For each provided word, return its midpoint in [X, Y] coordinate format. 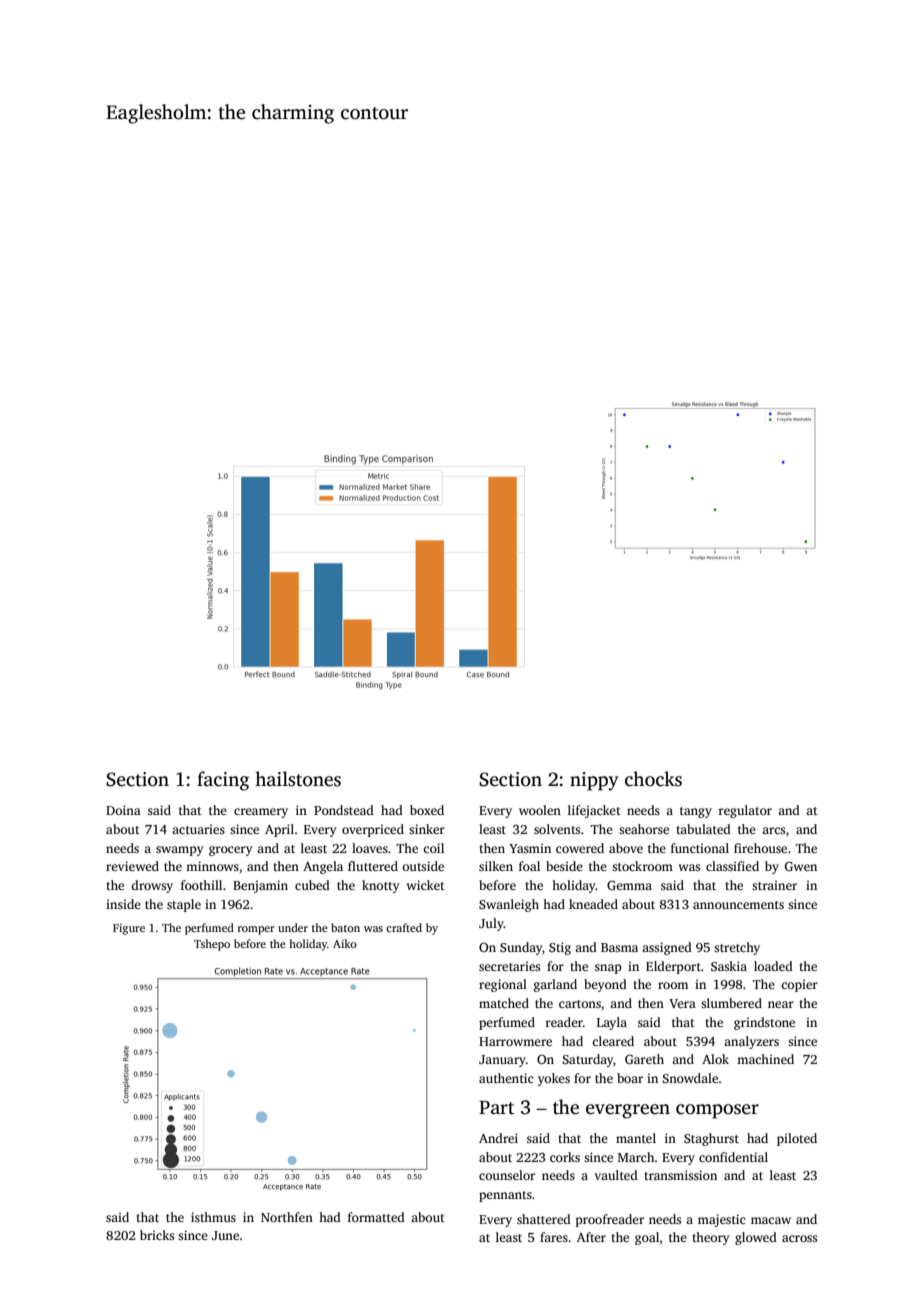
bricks [157, 1235]
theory [710, 1238]
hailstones [298, 779]
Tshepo [212, 945]
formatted [376, 1217]
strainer [774, 885]
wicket [426, 885]
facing [223, 781]
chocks [653, 779]
